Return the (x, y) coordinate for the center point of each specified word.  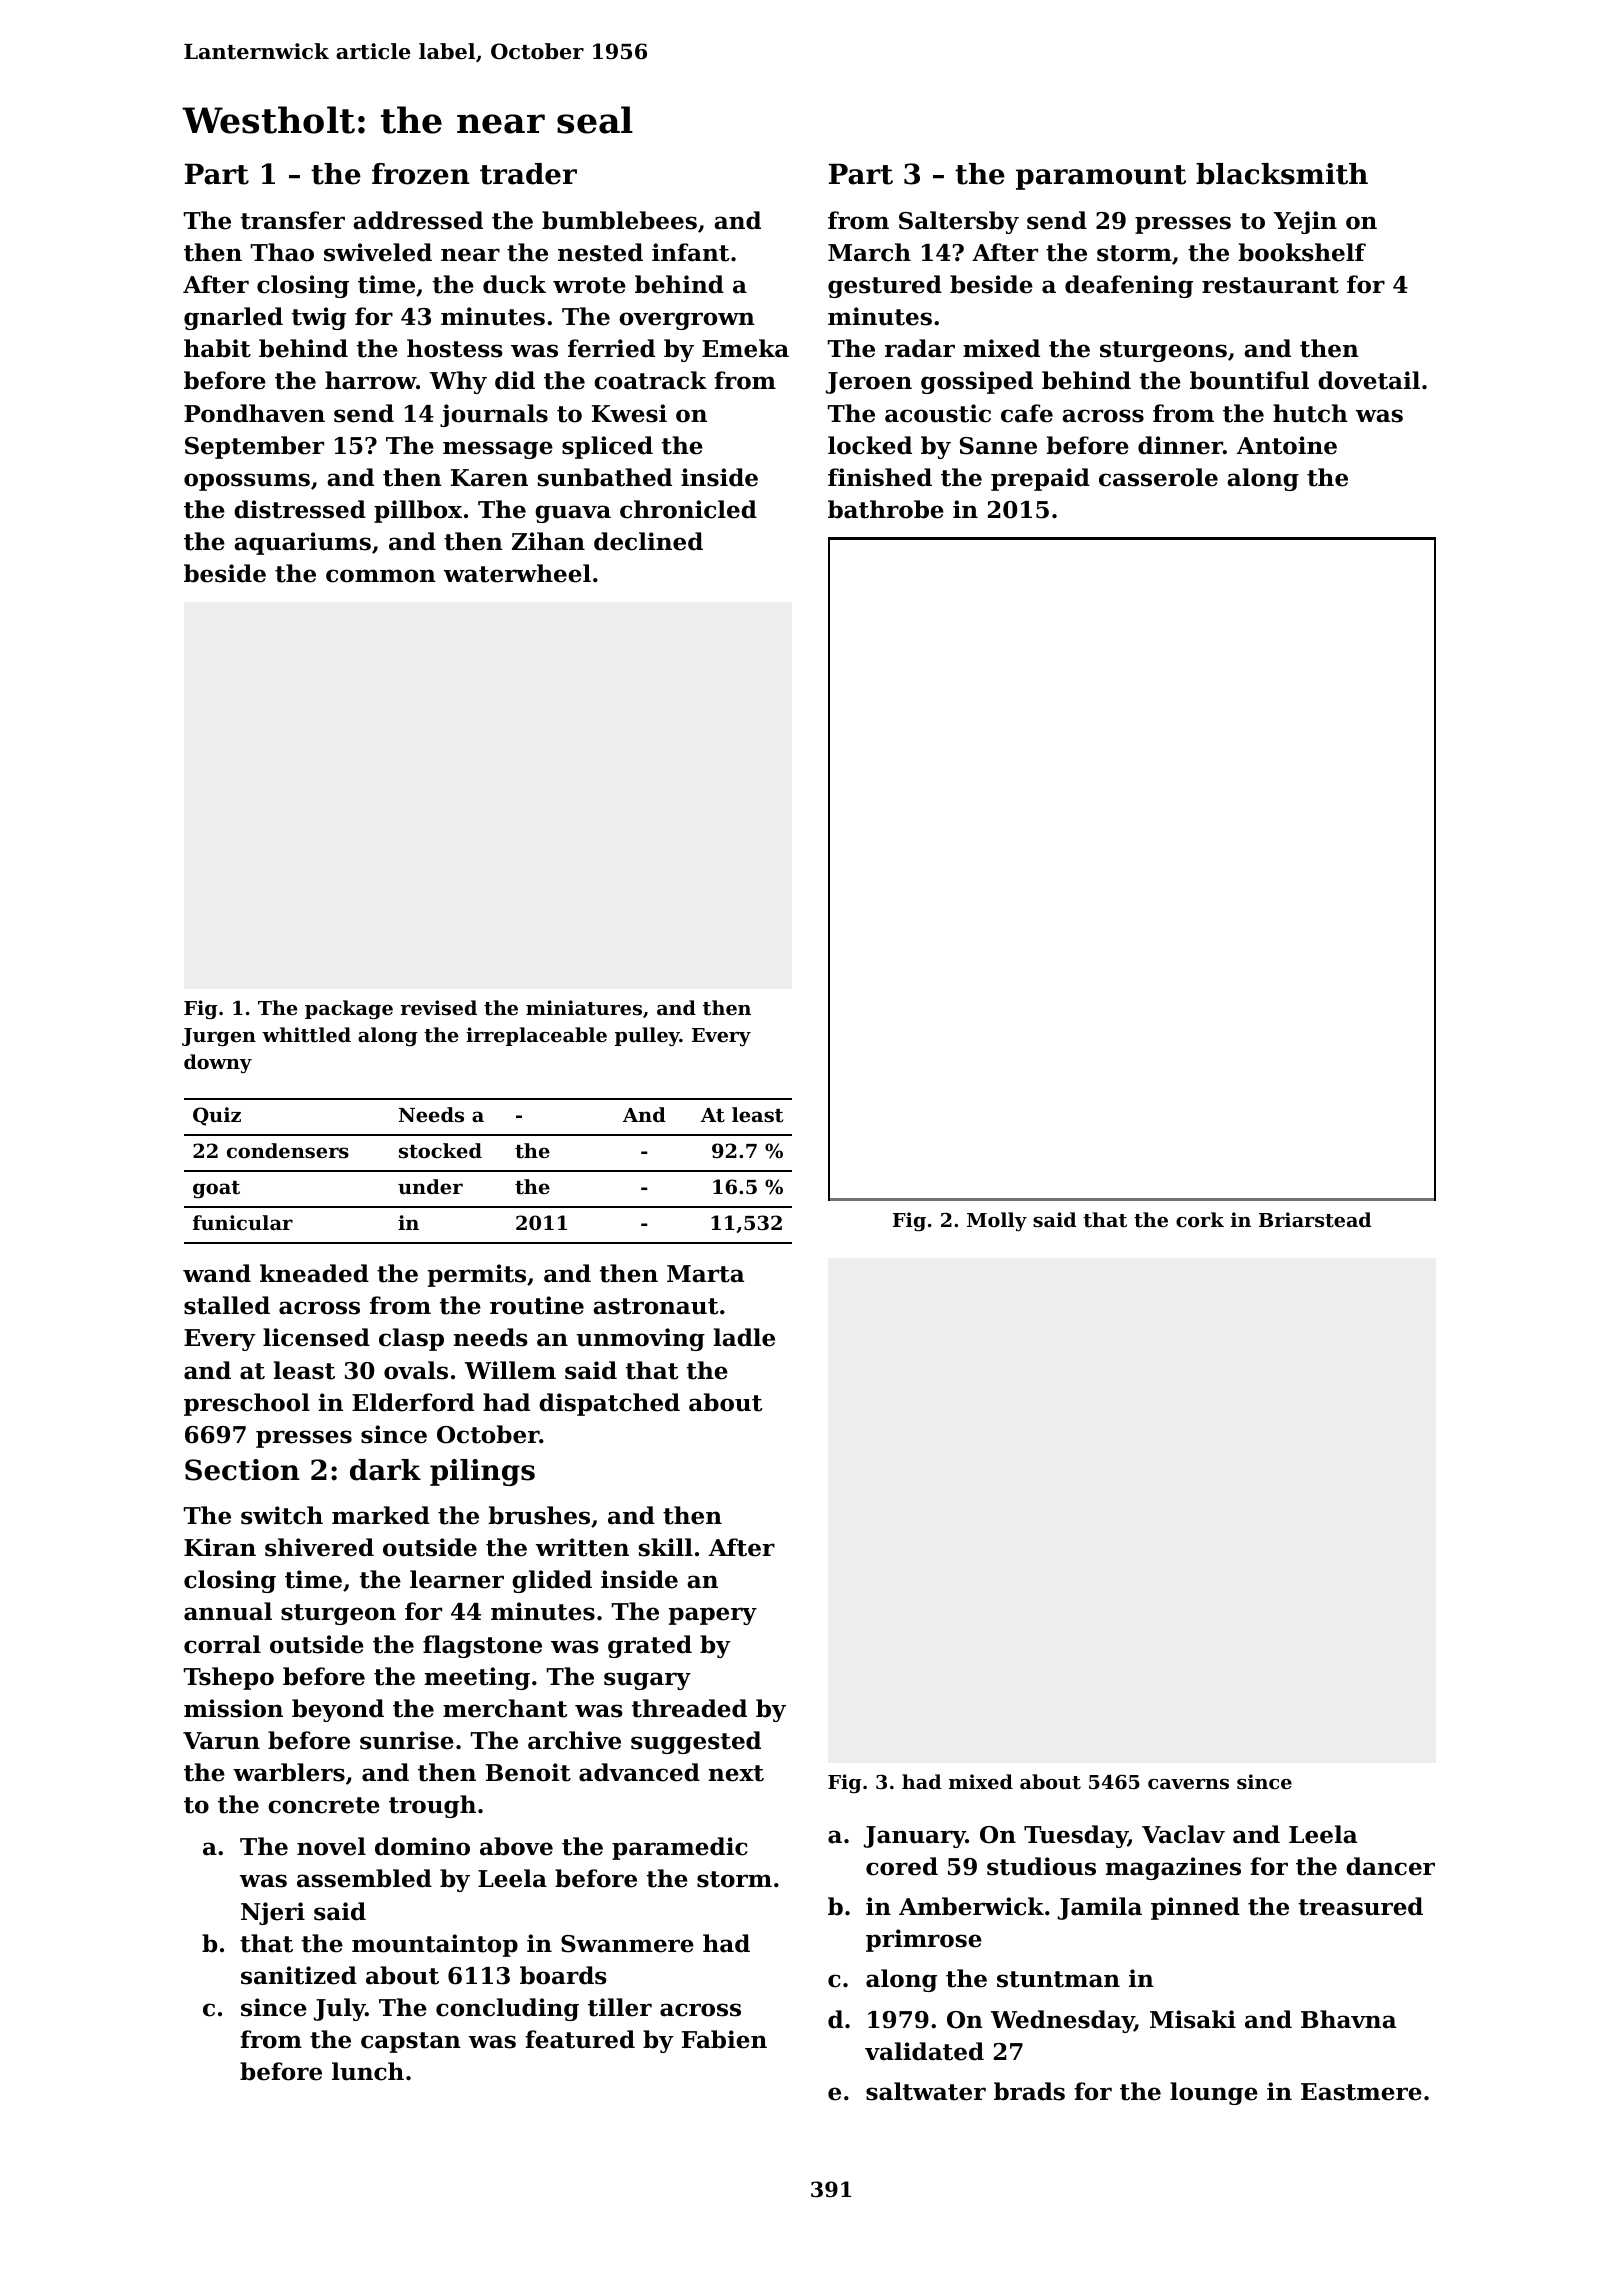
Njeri (273, 1913)
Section (242, 1470)
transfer (293, 220)
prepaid (1040, 479)
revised (439, 1007)
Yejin (1305, 222)
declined (648, 541)
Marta (705, 1274)
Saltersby (959, 222)
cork (1200, 1219)
